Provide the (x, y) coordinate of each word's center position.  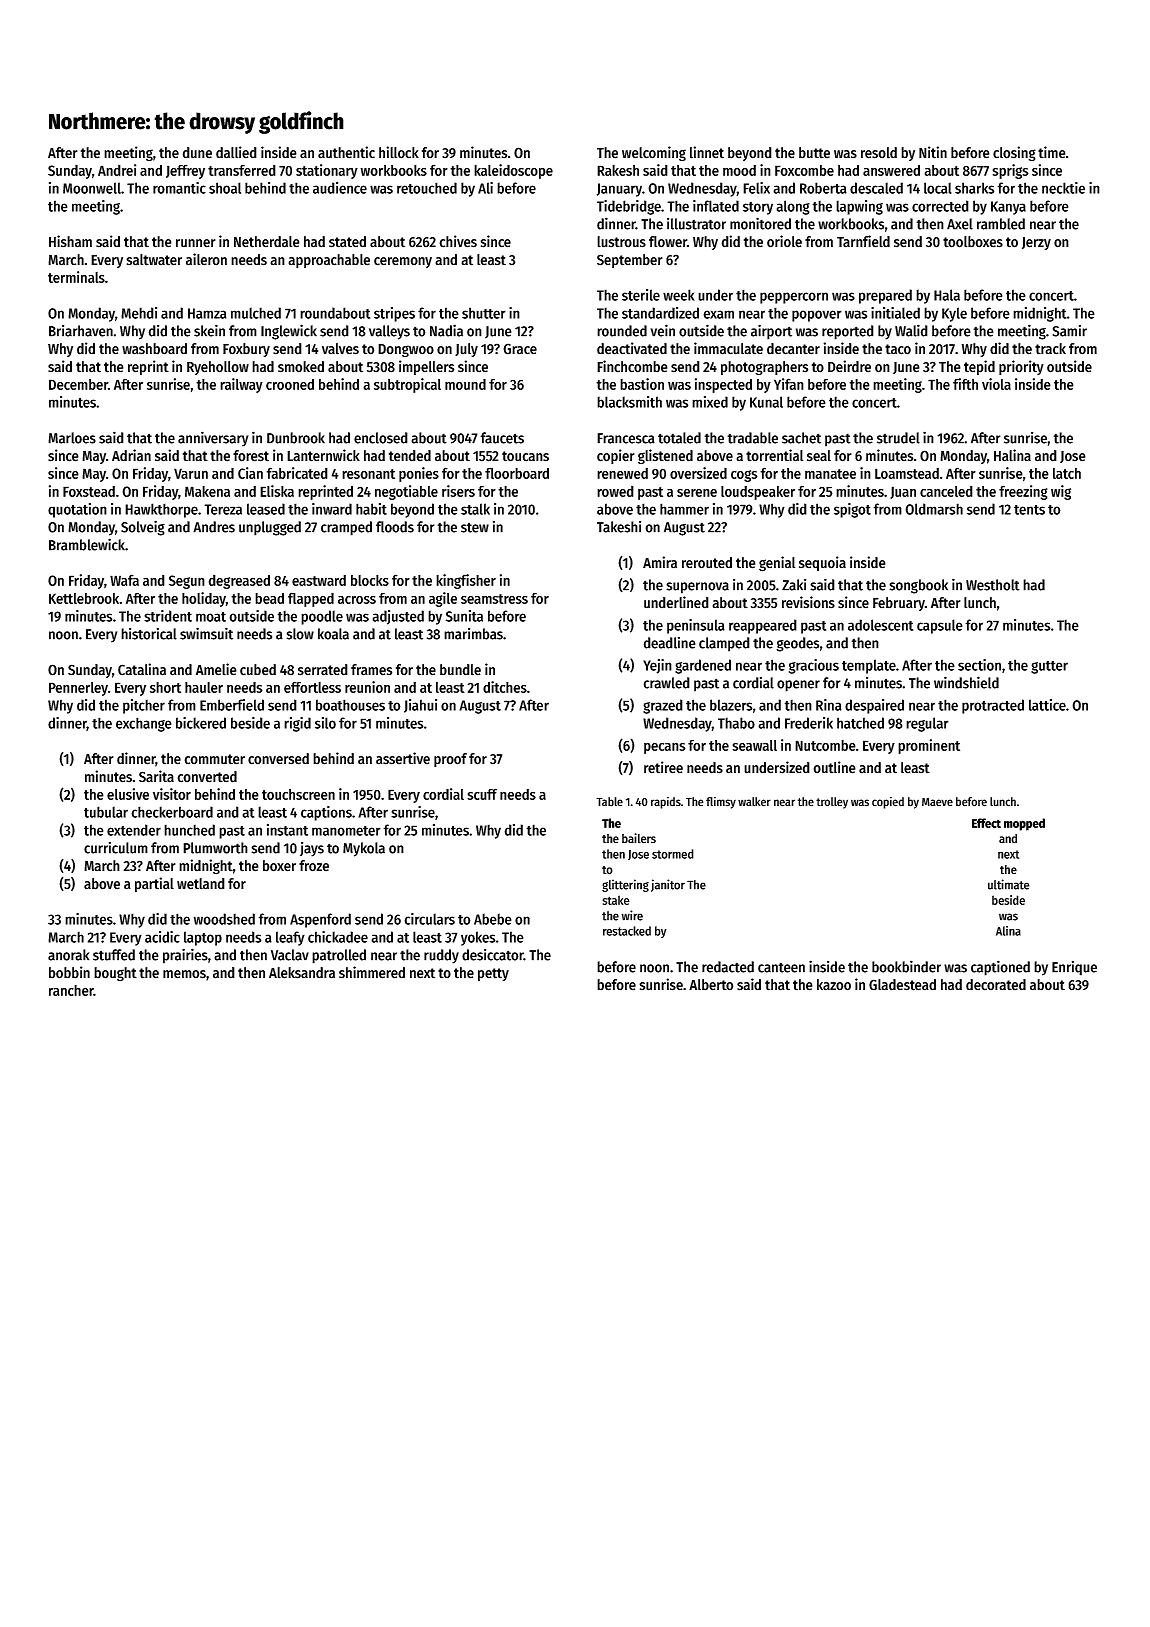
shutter (484, 313)
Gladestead (902, 985)
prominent (929, 746)
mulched (256, 313)
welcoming (654, 153)
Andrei (117, 170)
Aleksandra (302, 973)
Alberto (711, 985)
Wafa (124, 580)
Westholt (993, 585)
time (1052, 152)
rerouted (707, 563)
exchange (144, 724)
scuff (482, 794)
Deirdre (849, 366)
